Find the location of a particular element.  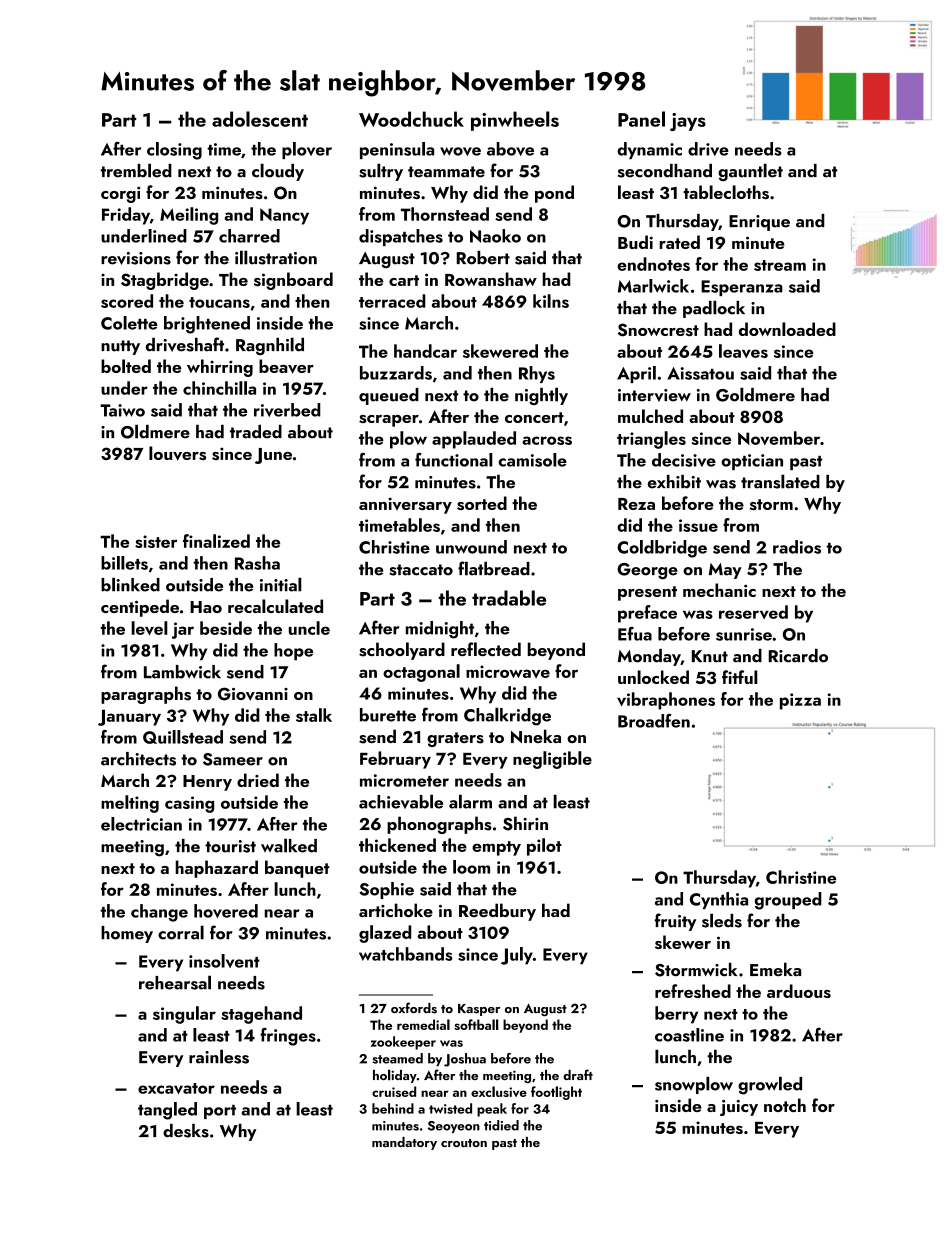

closing is located at coordinates (174, 151).
